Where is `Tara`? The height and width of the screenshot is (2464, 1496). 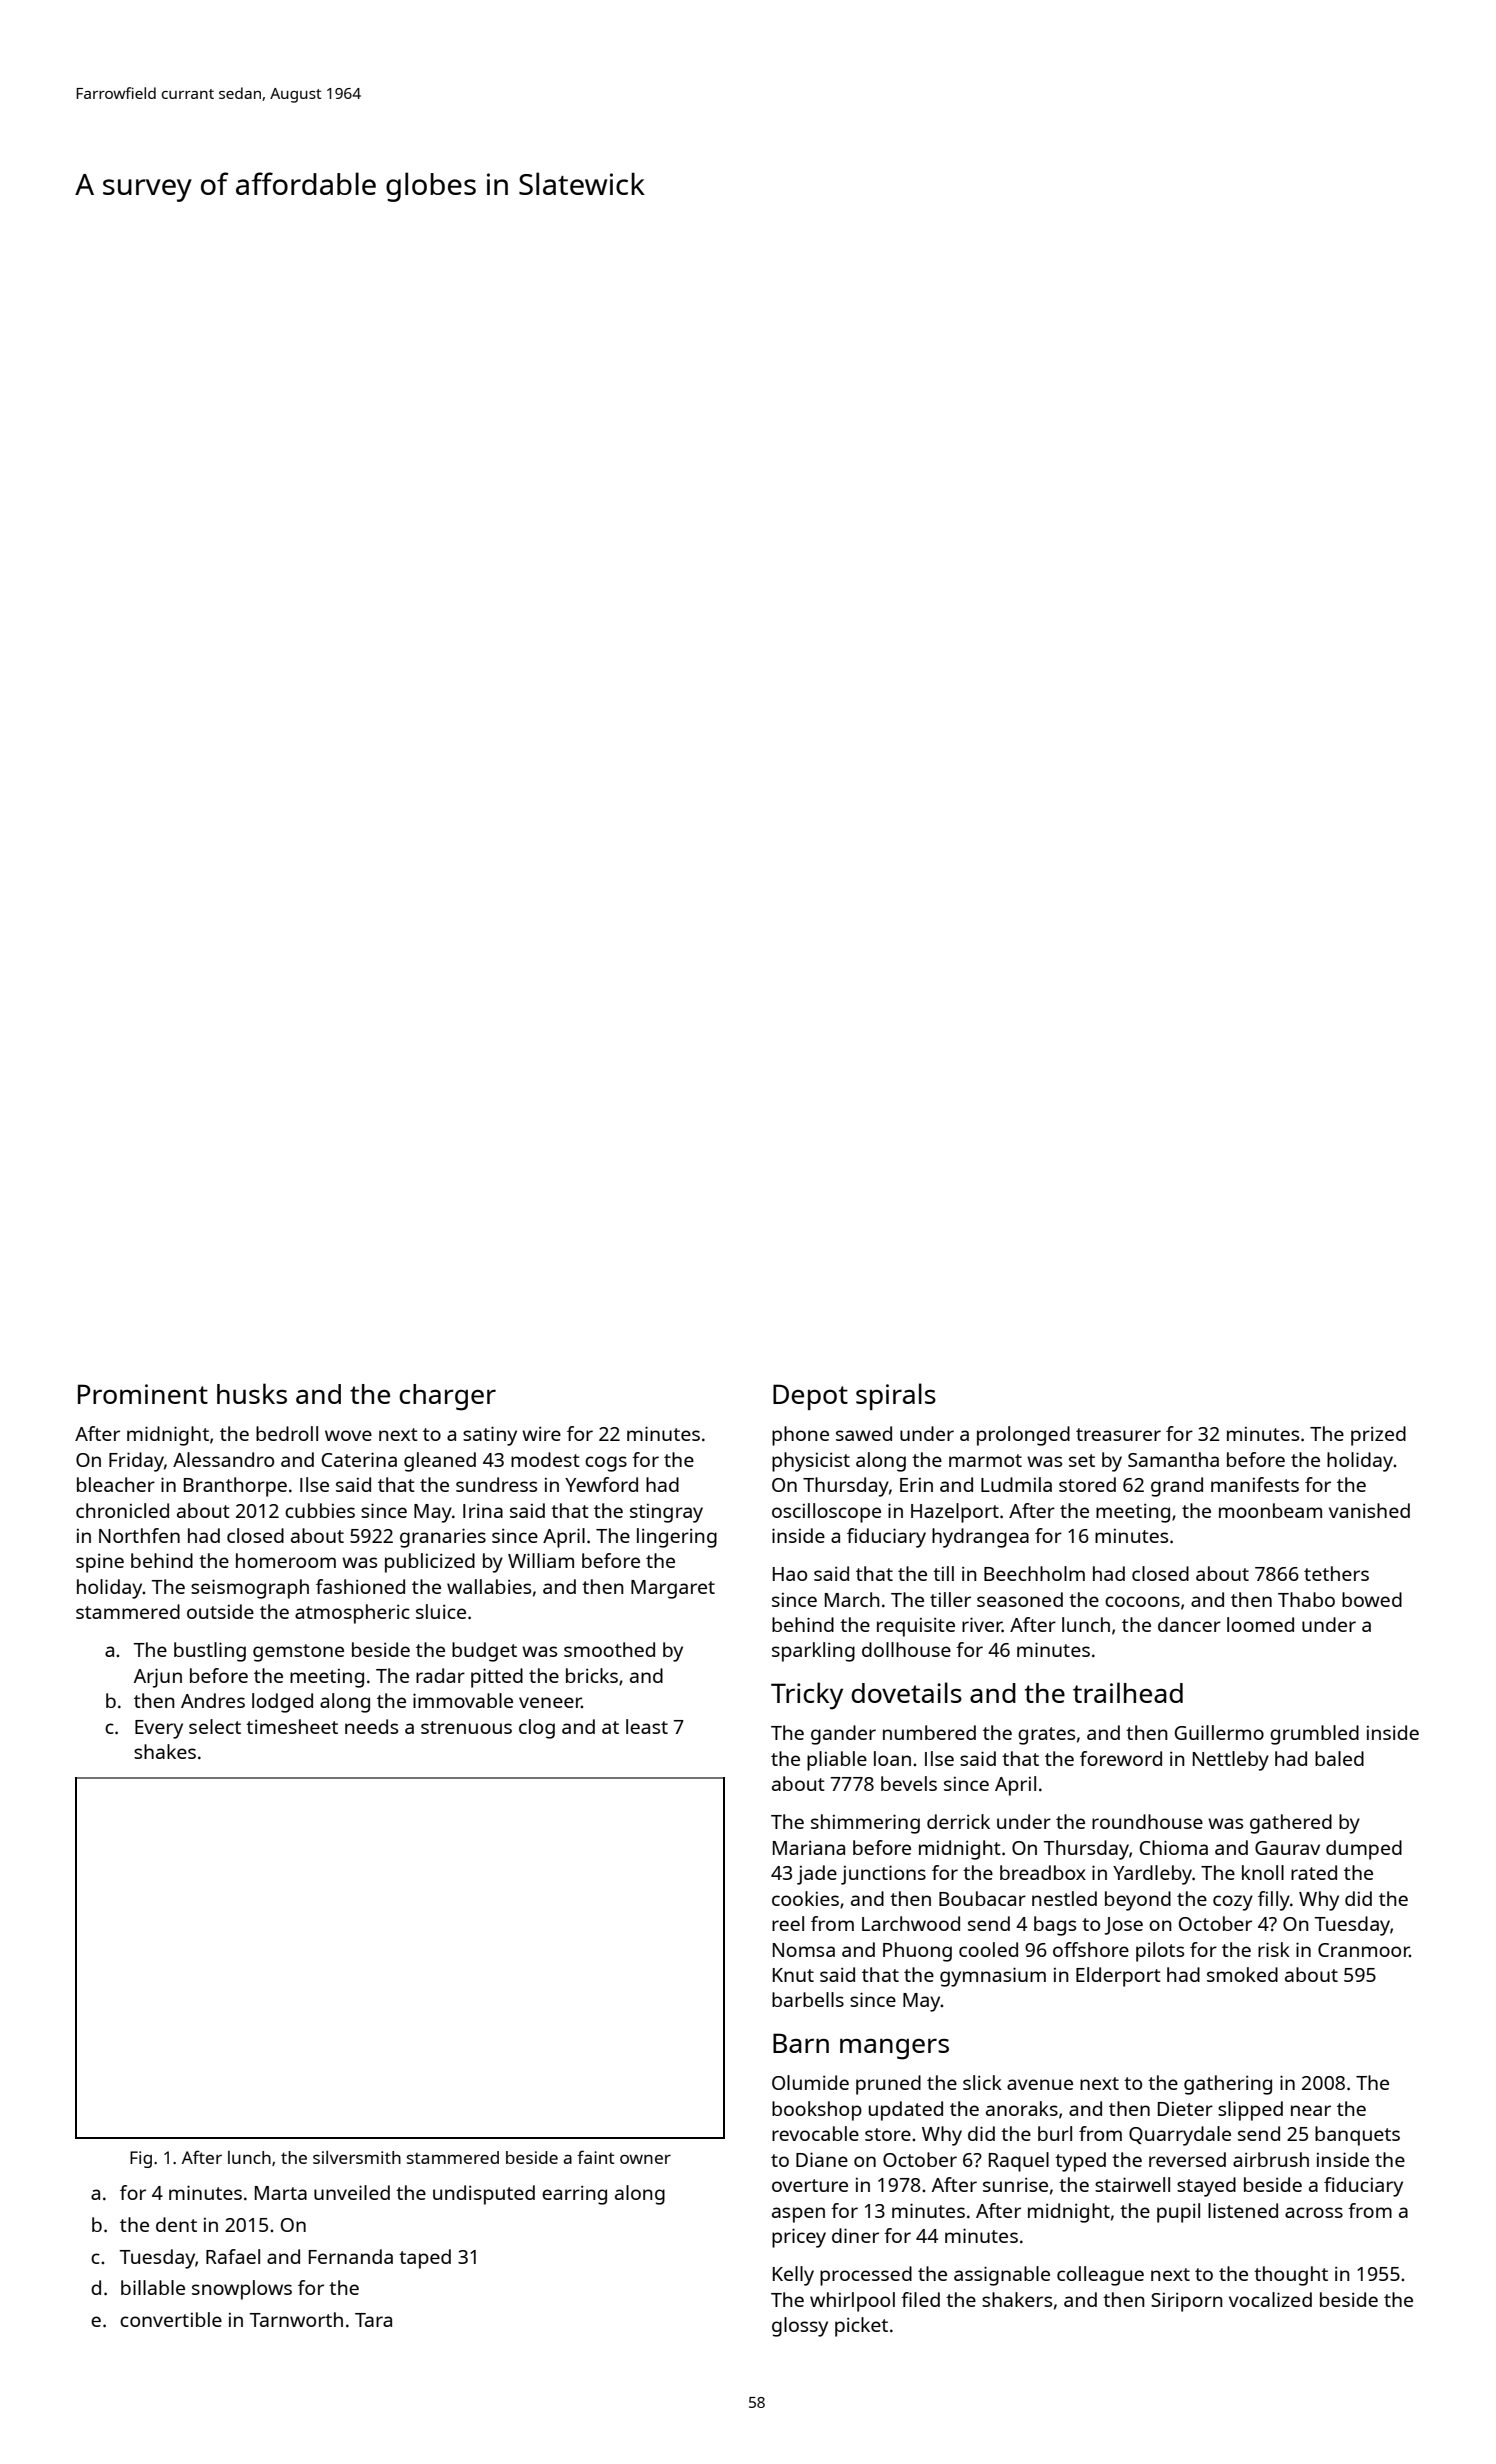 Tara is located at coordinates (373, 2320).
